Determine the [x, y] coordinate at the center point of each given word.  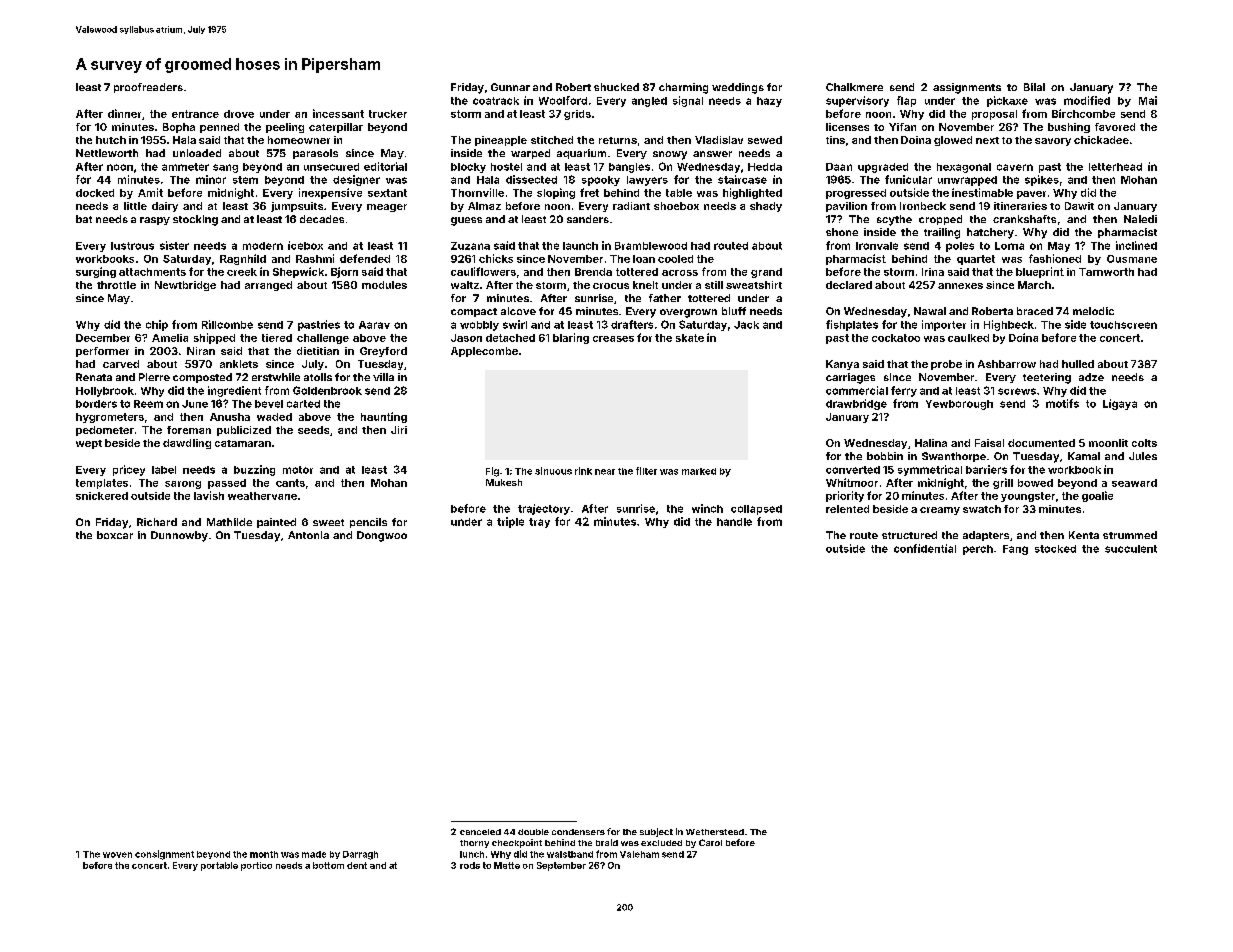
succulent [1131, 549]
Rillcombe [227, 324]
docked [95, 193]
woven [117, 855]
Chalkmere [854, 87]
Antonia [308, 535]
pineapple [501, 141]
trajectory [544, 509]
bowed [1035, 483]
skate [690, 338]
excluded [661, 843]
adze [1091, 377]
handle [734, 522]
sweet [328, 522]
